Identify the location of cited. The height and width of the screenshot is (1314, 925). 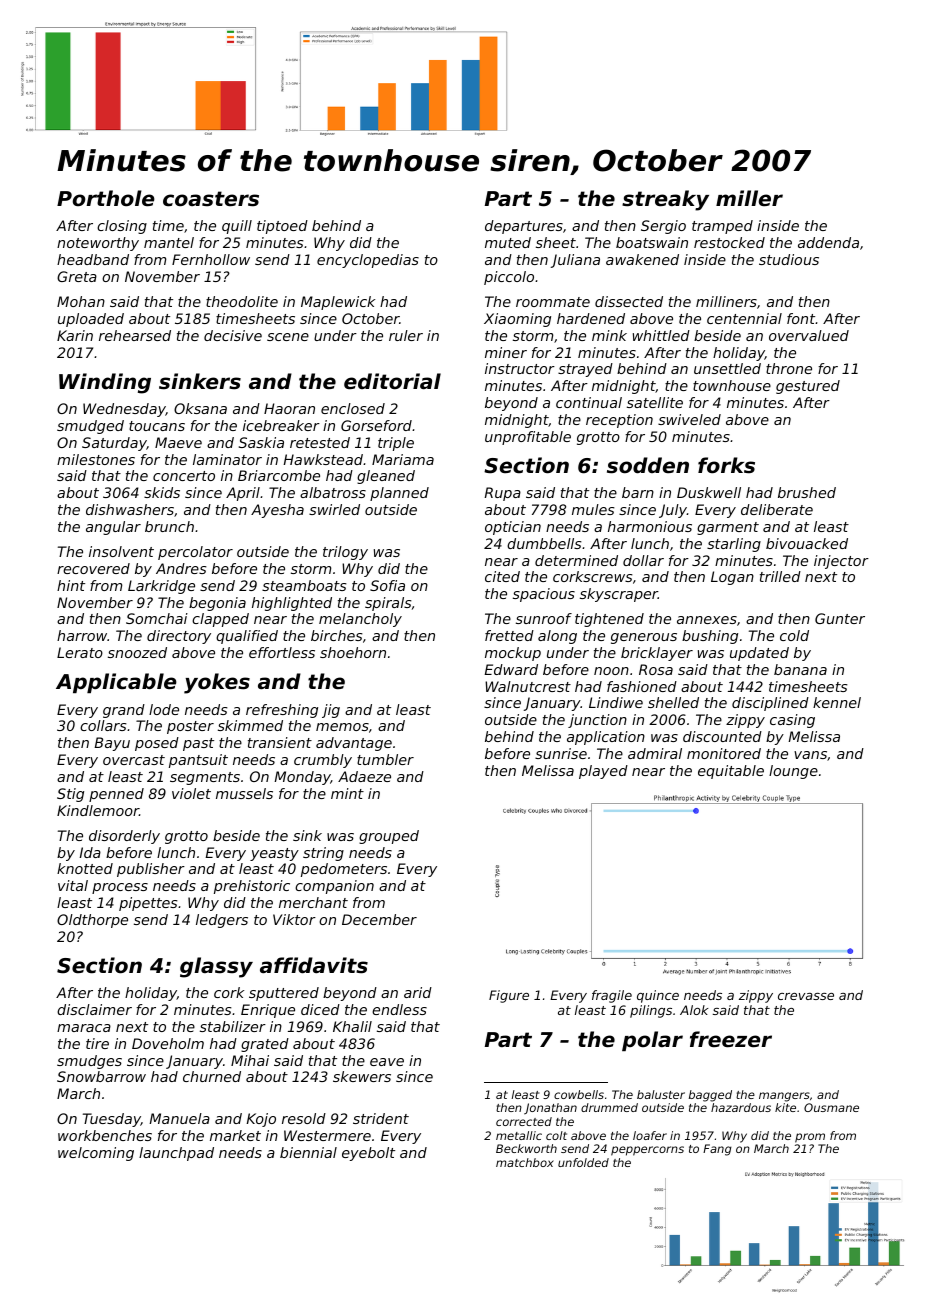
(502, 576).
